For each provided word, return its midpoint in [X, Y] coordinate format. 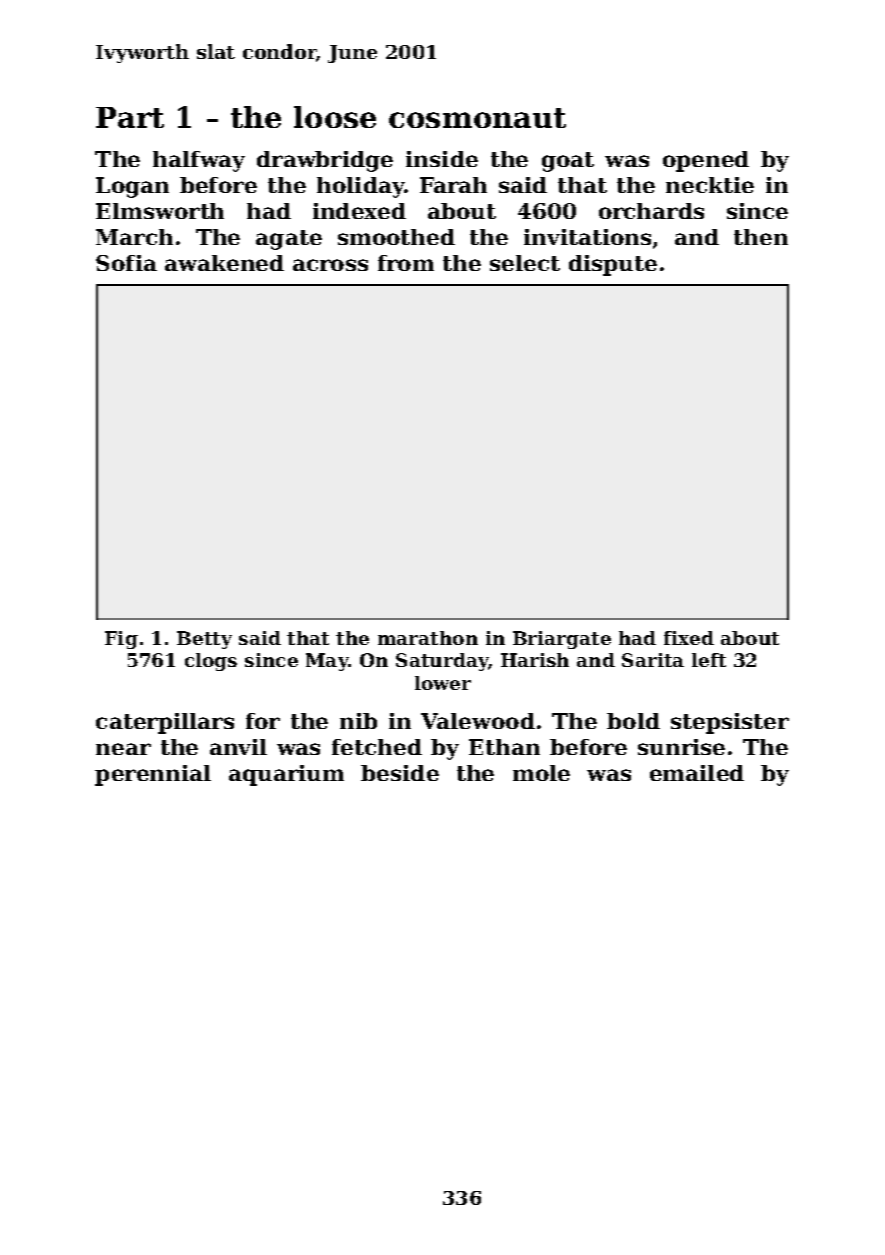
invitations [587, 237]
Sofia [126, 263]
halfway [199, 161]
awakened [224, 263]
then [761, 237]
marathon [428, 638]
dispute [613, 265]
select [525, 263]
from [406, 263]
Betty [204, 640]
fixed [689, 638]
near [123, 749]
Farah [453, 185]
